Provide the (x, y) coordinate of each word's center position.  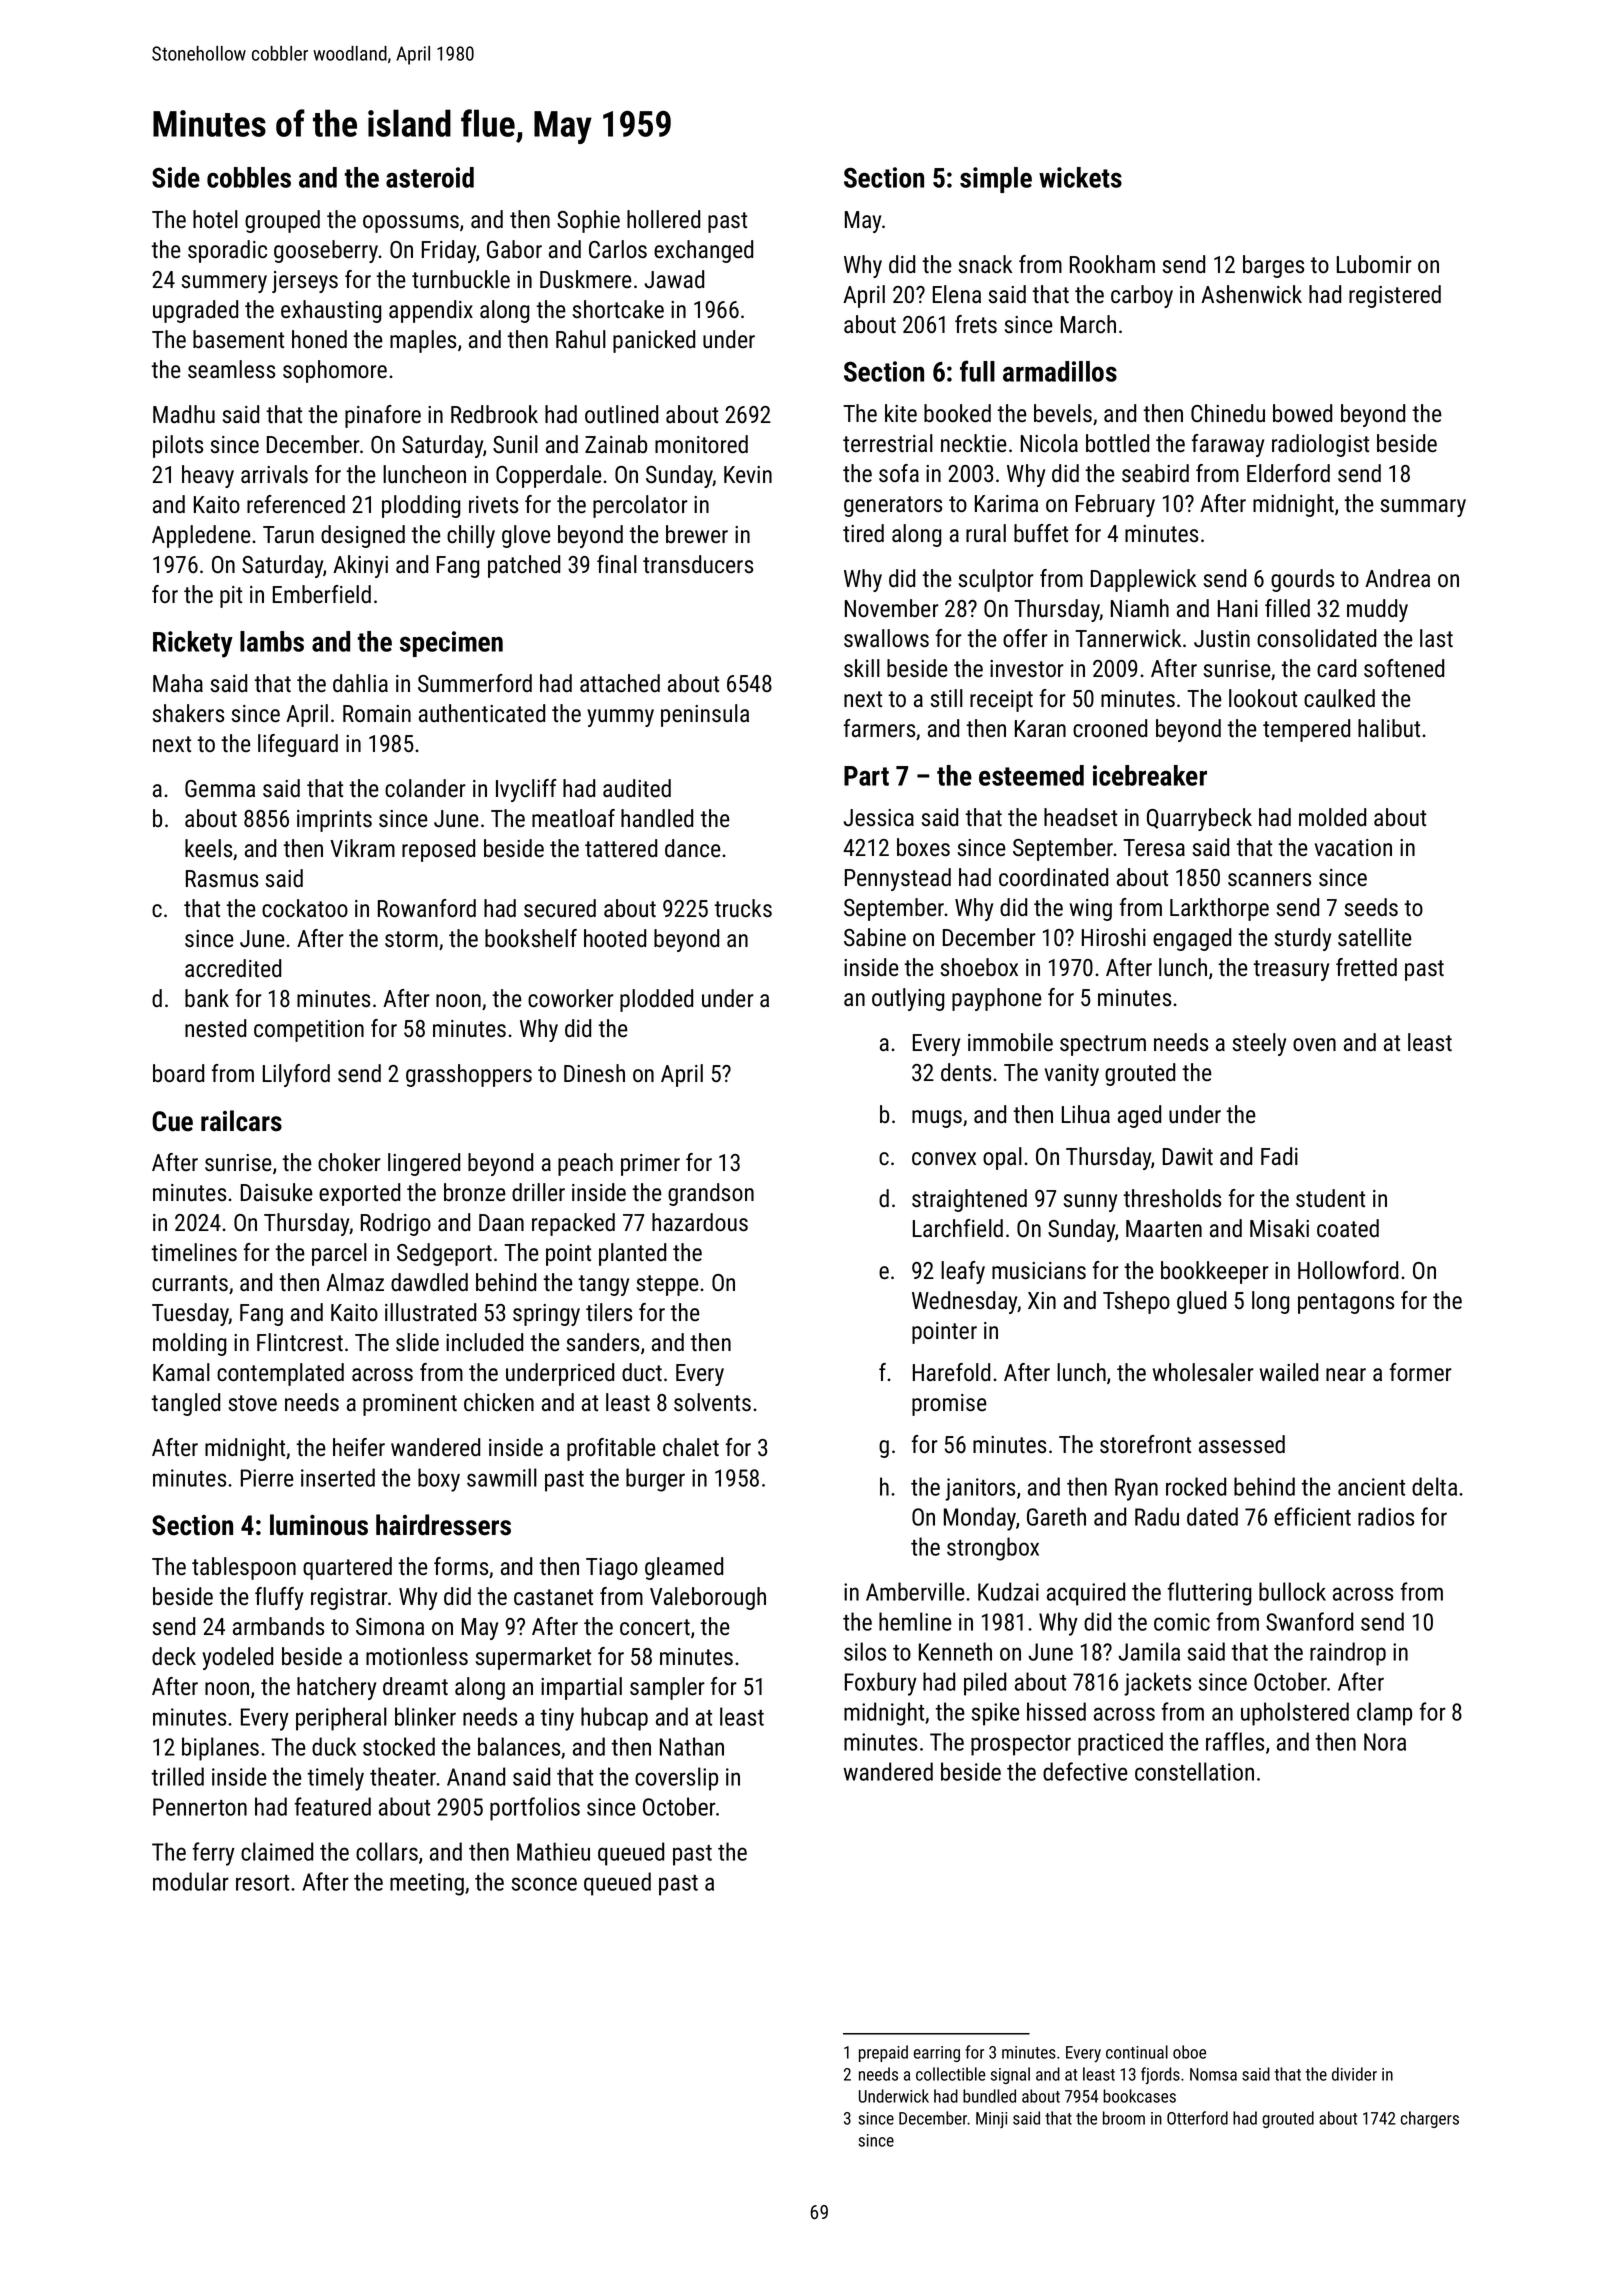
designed (363, 536)
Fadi (1279, 1156)
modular (191, 1881)
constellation (1194, 1771)
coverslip (676, 1779)
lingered (424, 1164)
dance (693, 848)
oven (1314, 1044)
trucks (743, 908)
